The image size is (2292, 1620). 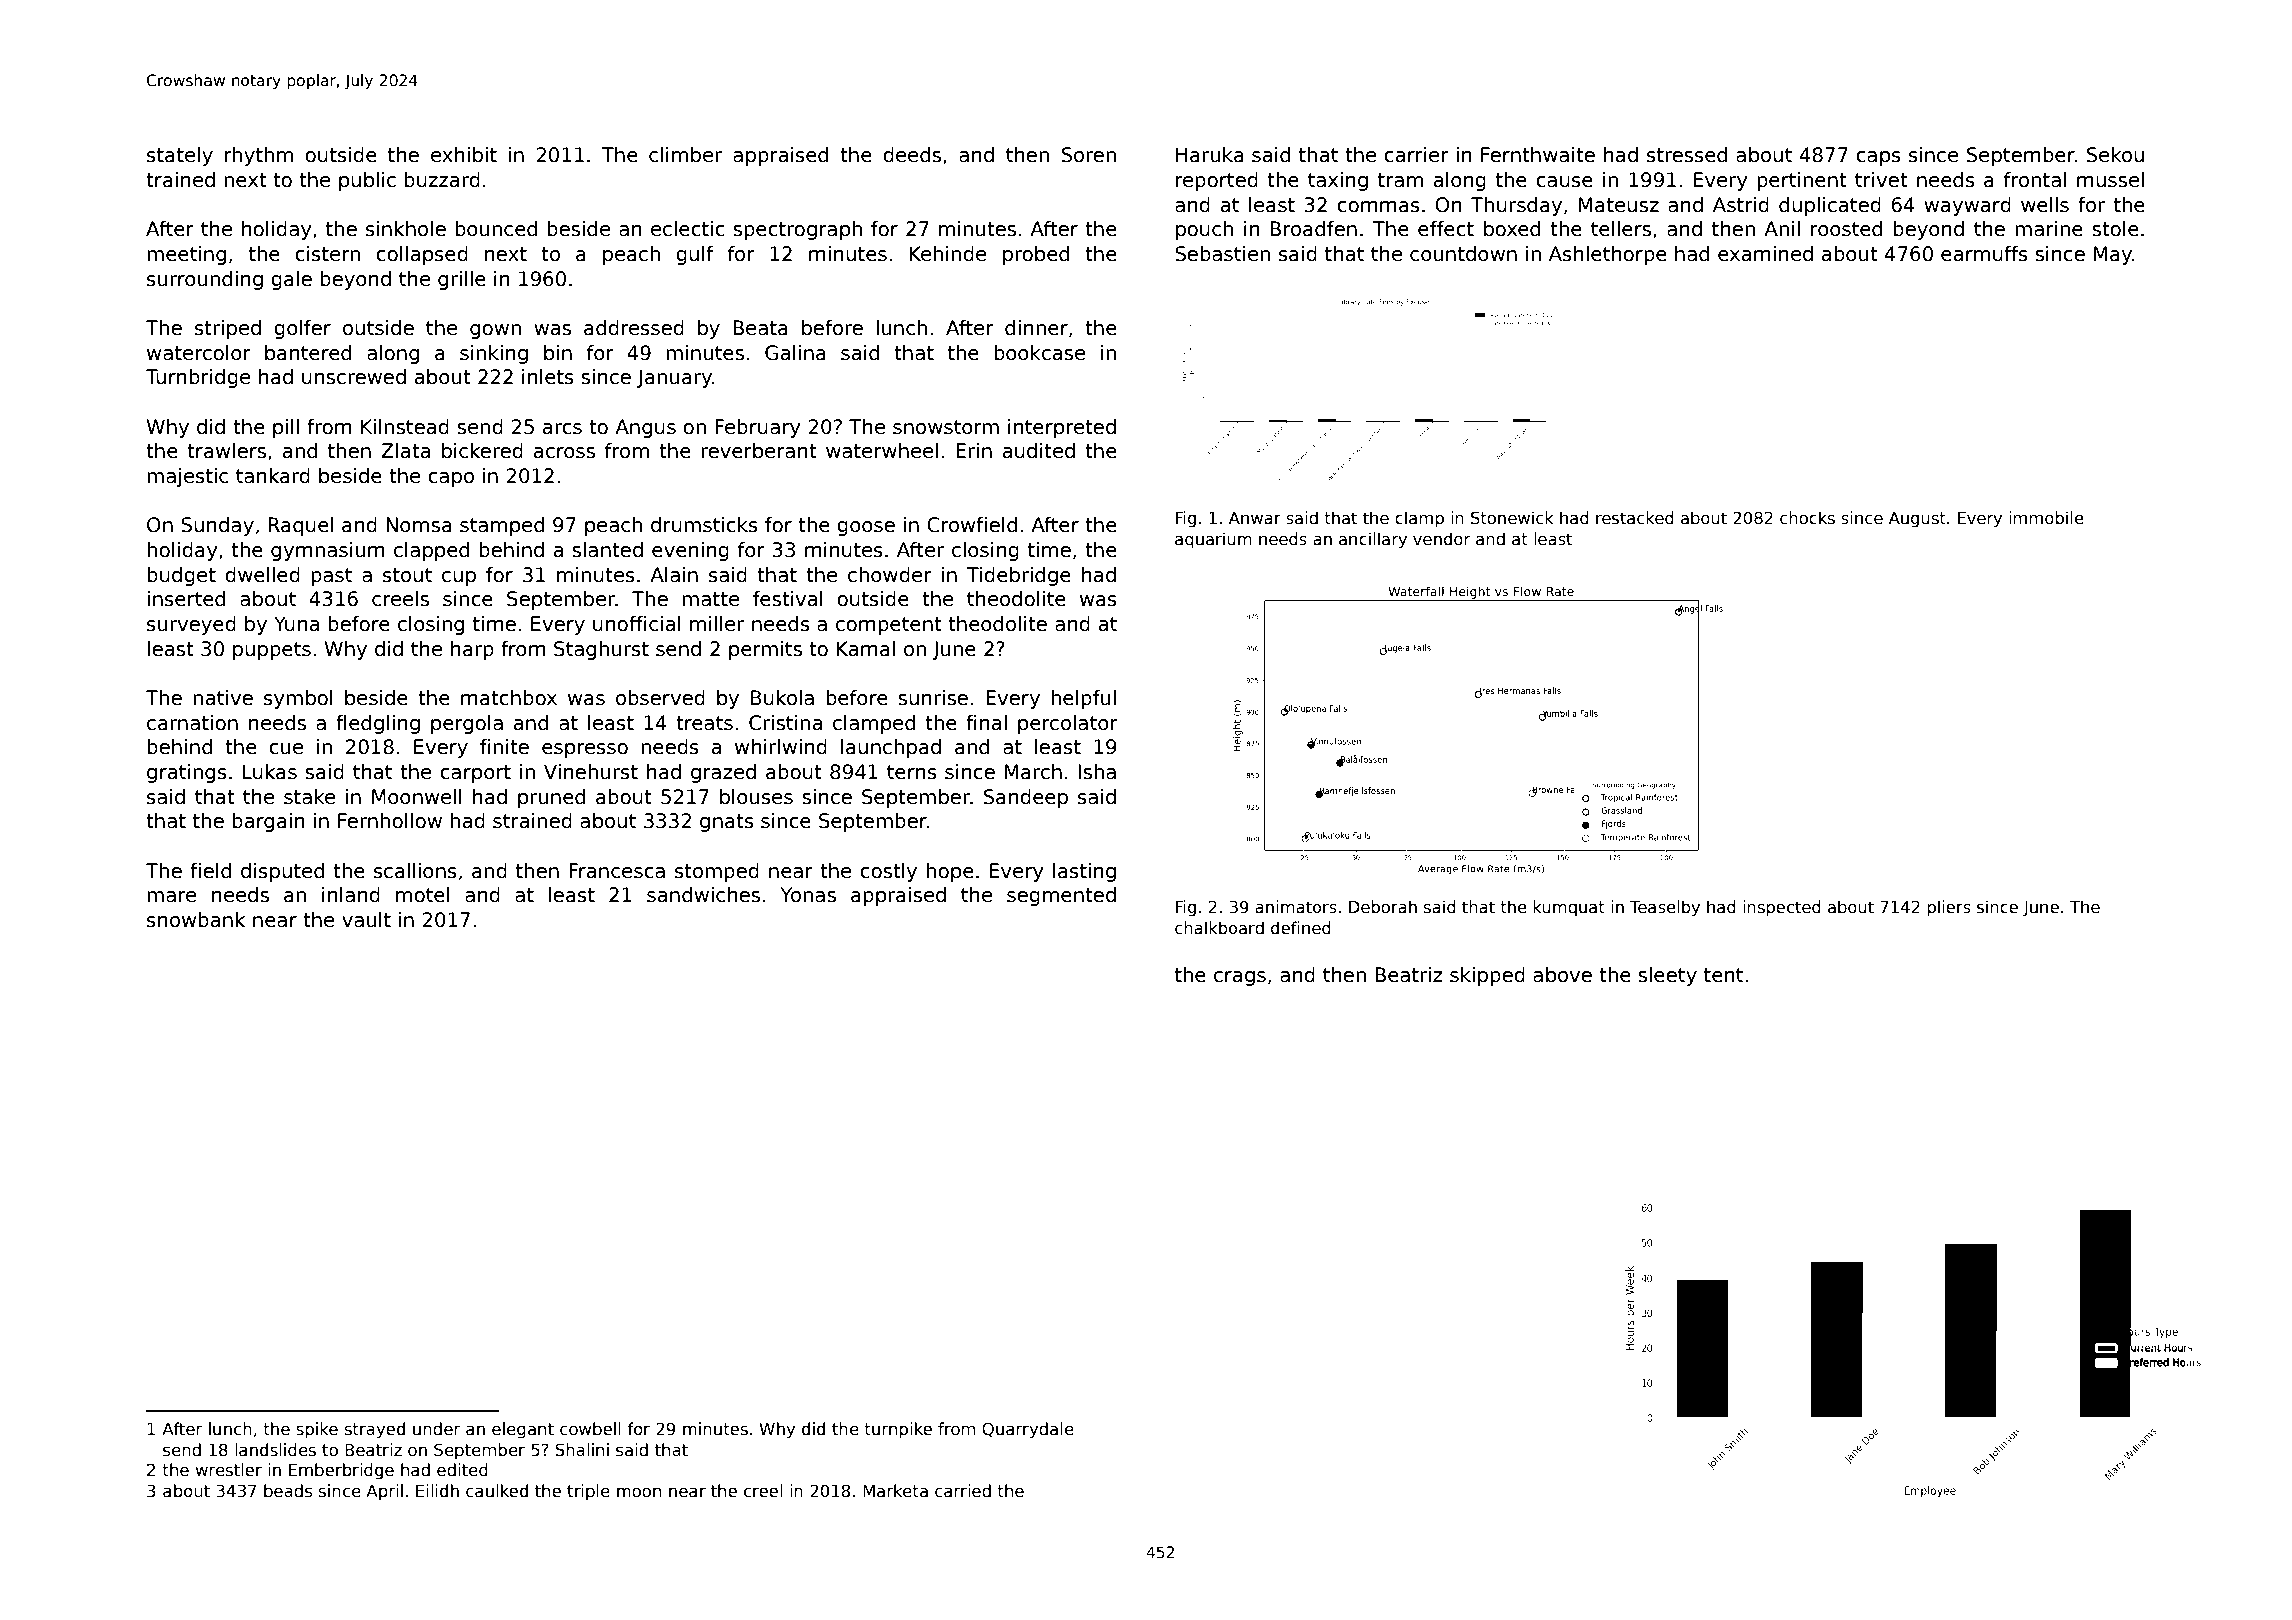 I want to click on pruned, so click(x=551, y=798).
